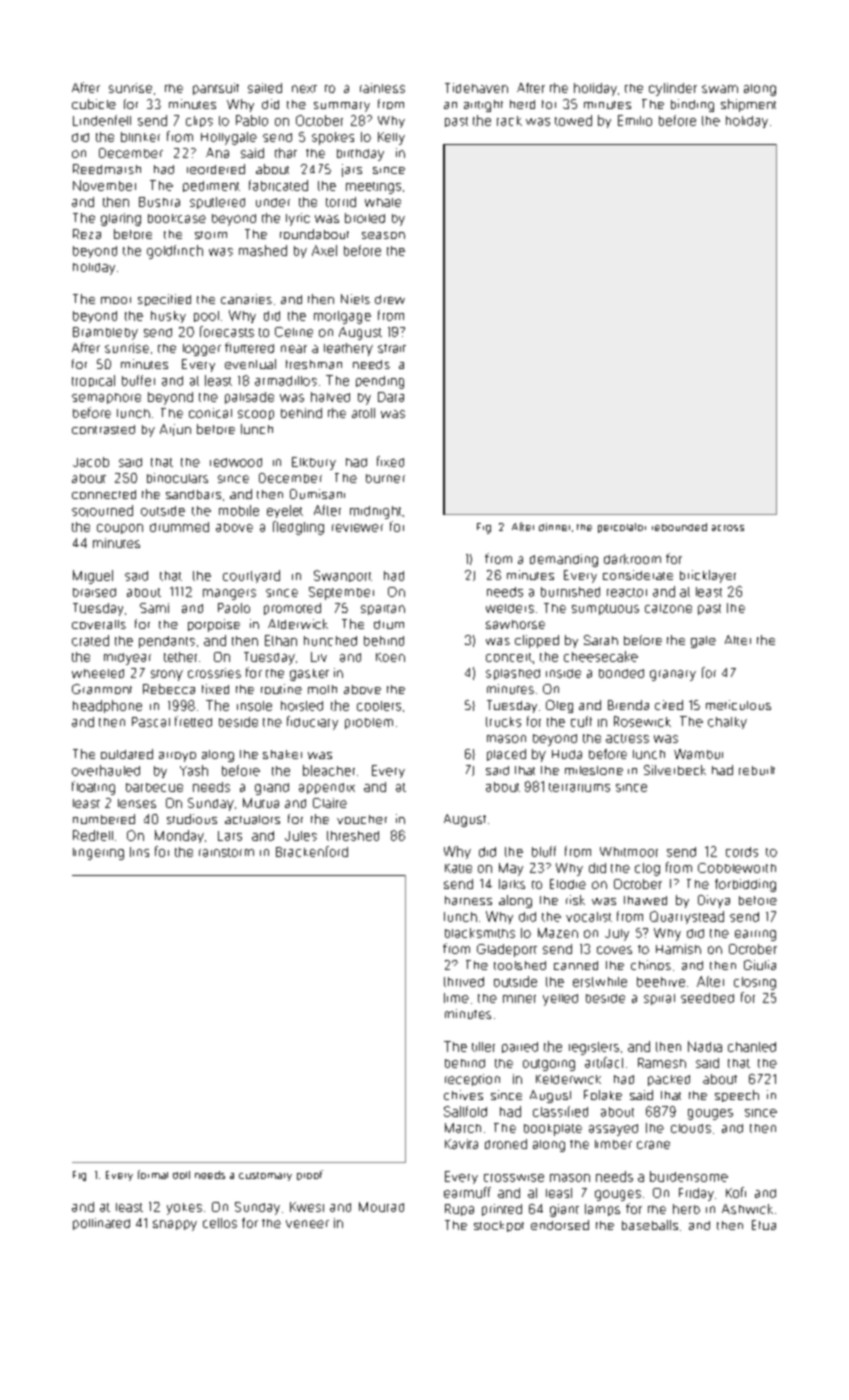  Describe the element at coordinates (216, 89) in the screenshot. I see `pantsuit` at that location.
